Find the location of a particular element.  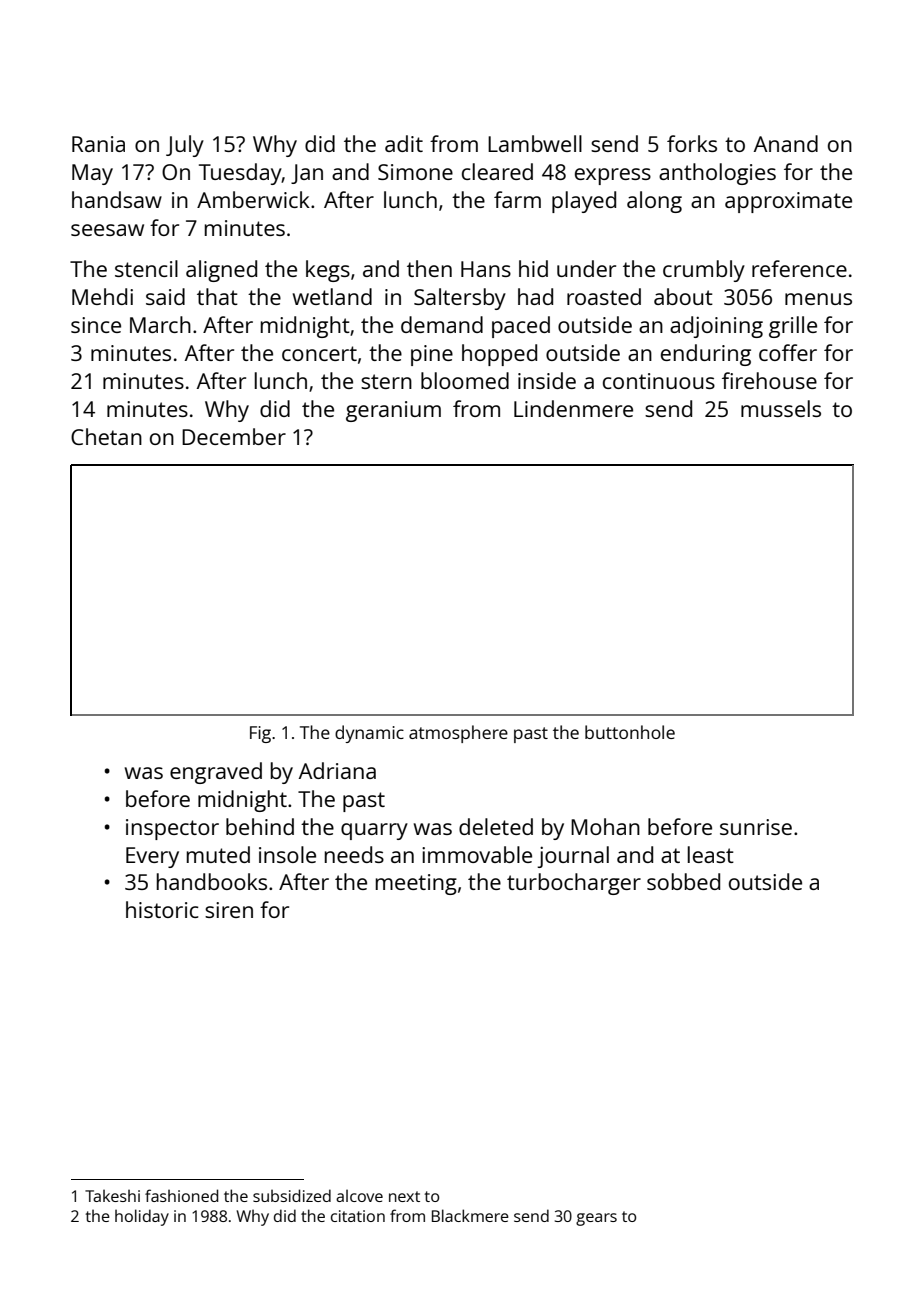

Chetan is located at coordinates (106, 436).
